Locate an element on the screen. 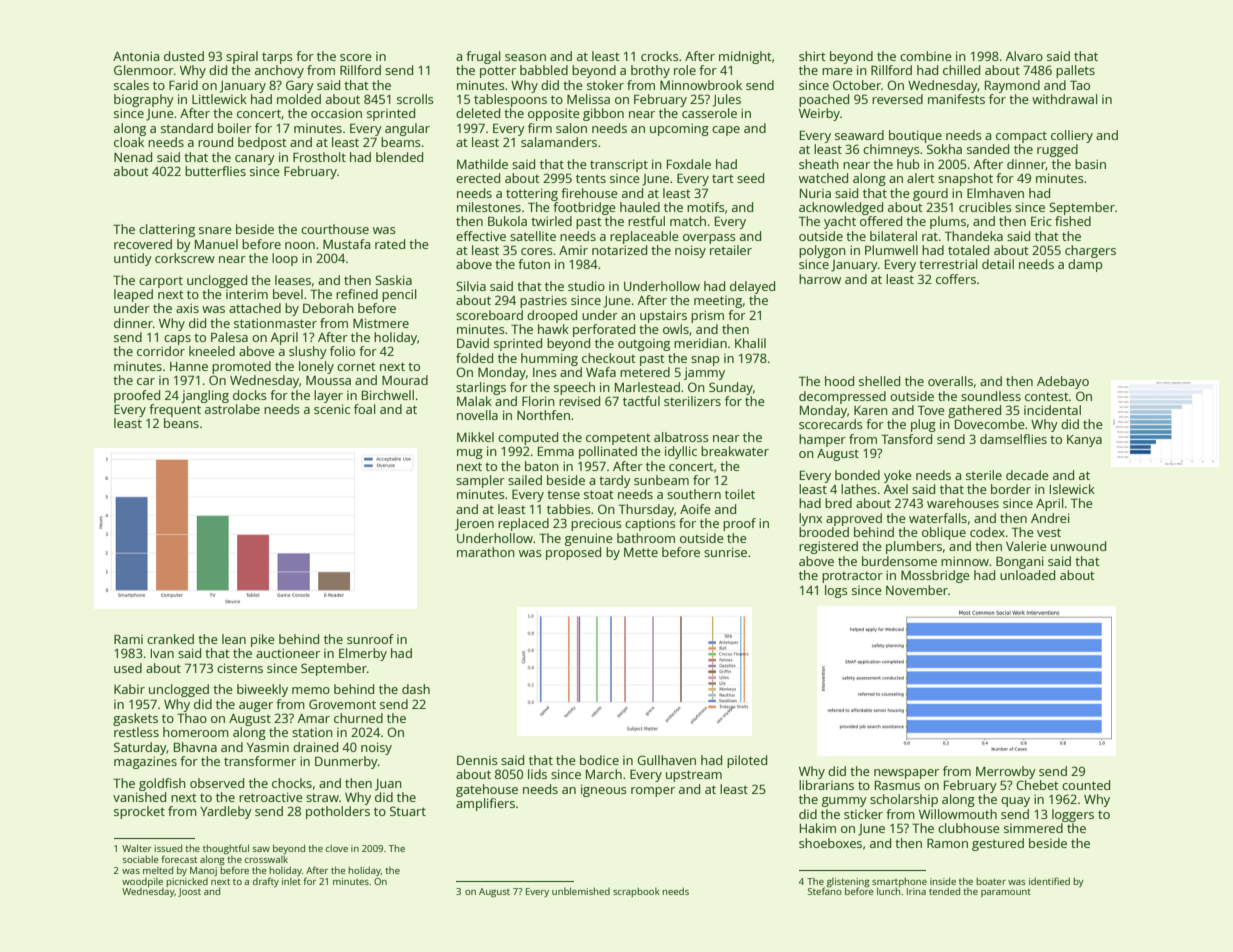  combine is located at coordinates (926, 56).
